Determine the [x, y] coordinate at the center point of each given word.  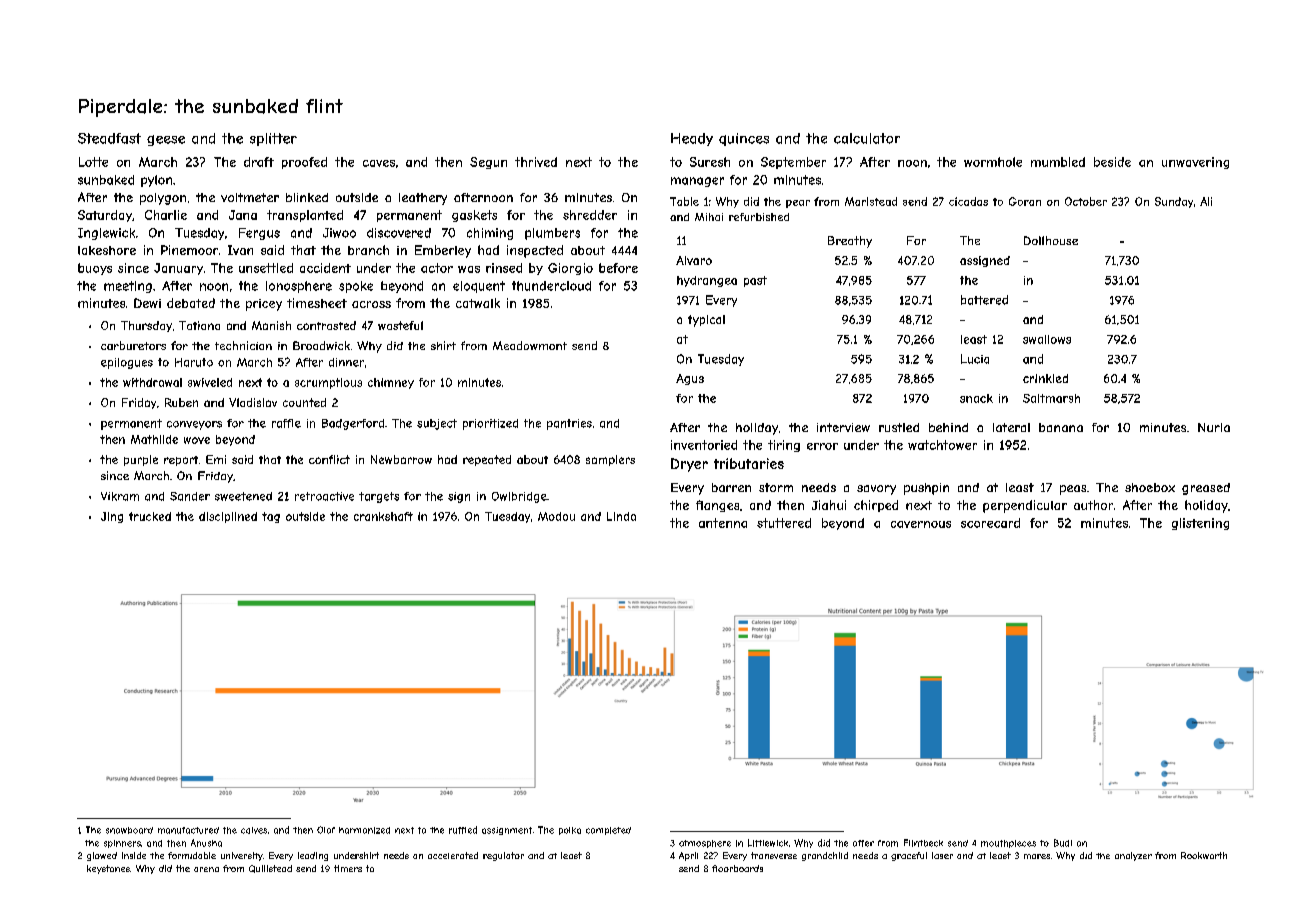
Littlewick [768, 843]
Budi [1063, 843]
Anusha [206, 843]
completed [608, 831]
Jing [112, 517]
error [822, 446]
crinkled [1045, 378]
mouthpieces [1008, 844]
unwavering [1195, 163]
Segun [488, 163]
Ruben [181, 402]
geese [166, 140]
